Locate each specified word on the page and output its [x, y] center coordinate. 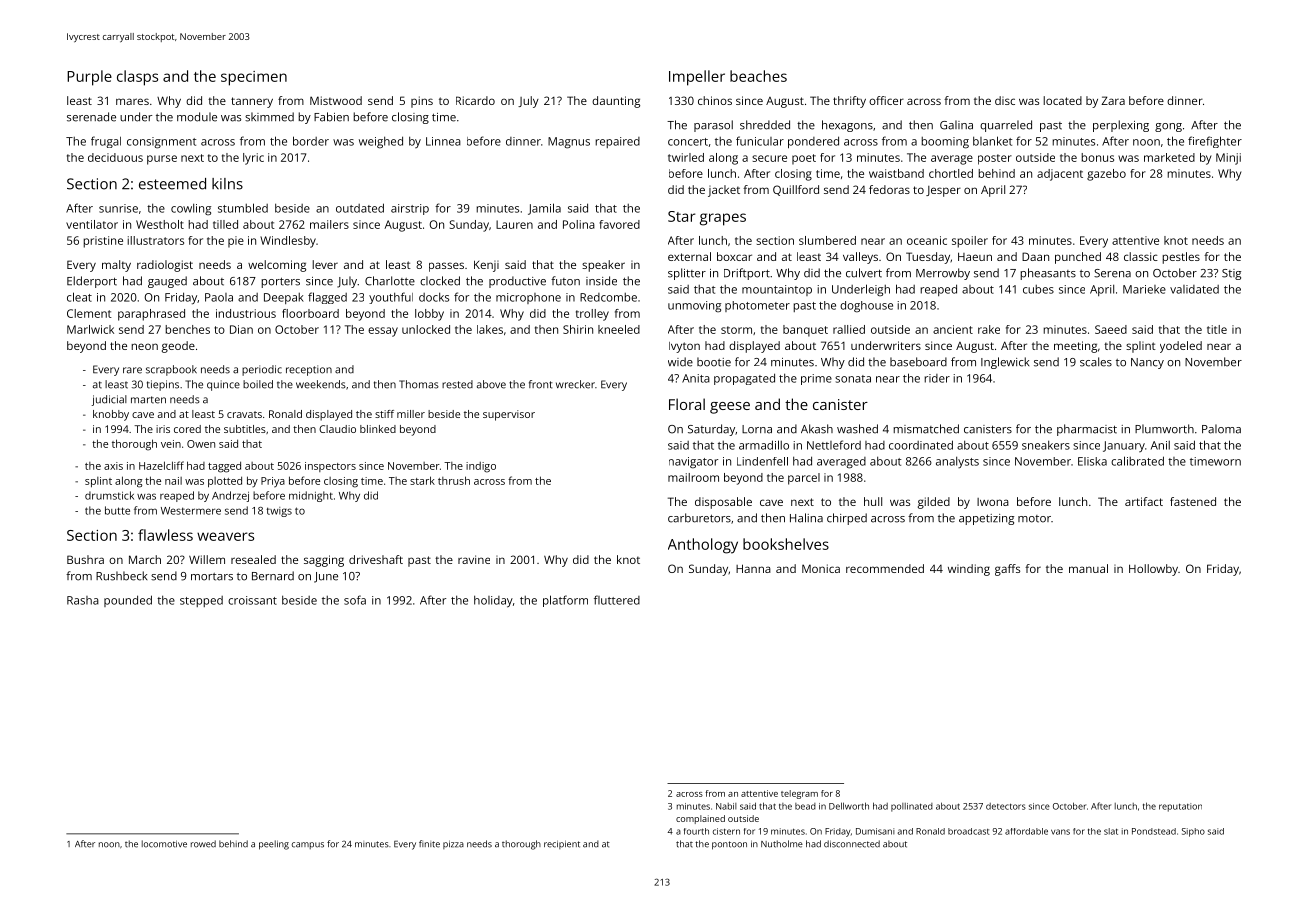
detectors [1006, 806]
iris [163, 429]
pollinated [912, 807]
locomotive [164, 844]
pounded [128, 601]
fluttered [617, 600]
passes [446, 267]
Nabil [726, 806]
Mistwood [336, 100]
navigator [693, 463]
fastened [1193, 501]
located [1062, 100]
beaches [758, 76]
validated [1194, 289]
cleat [79, 297]
